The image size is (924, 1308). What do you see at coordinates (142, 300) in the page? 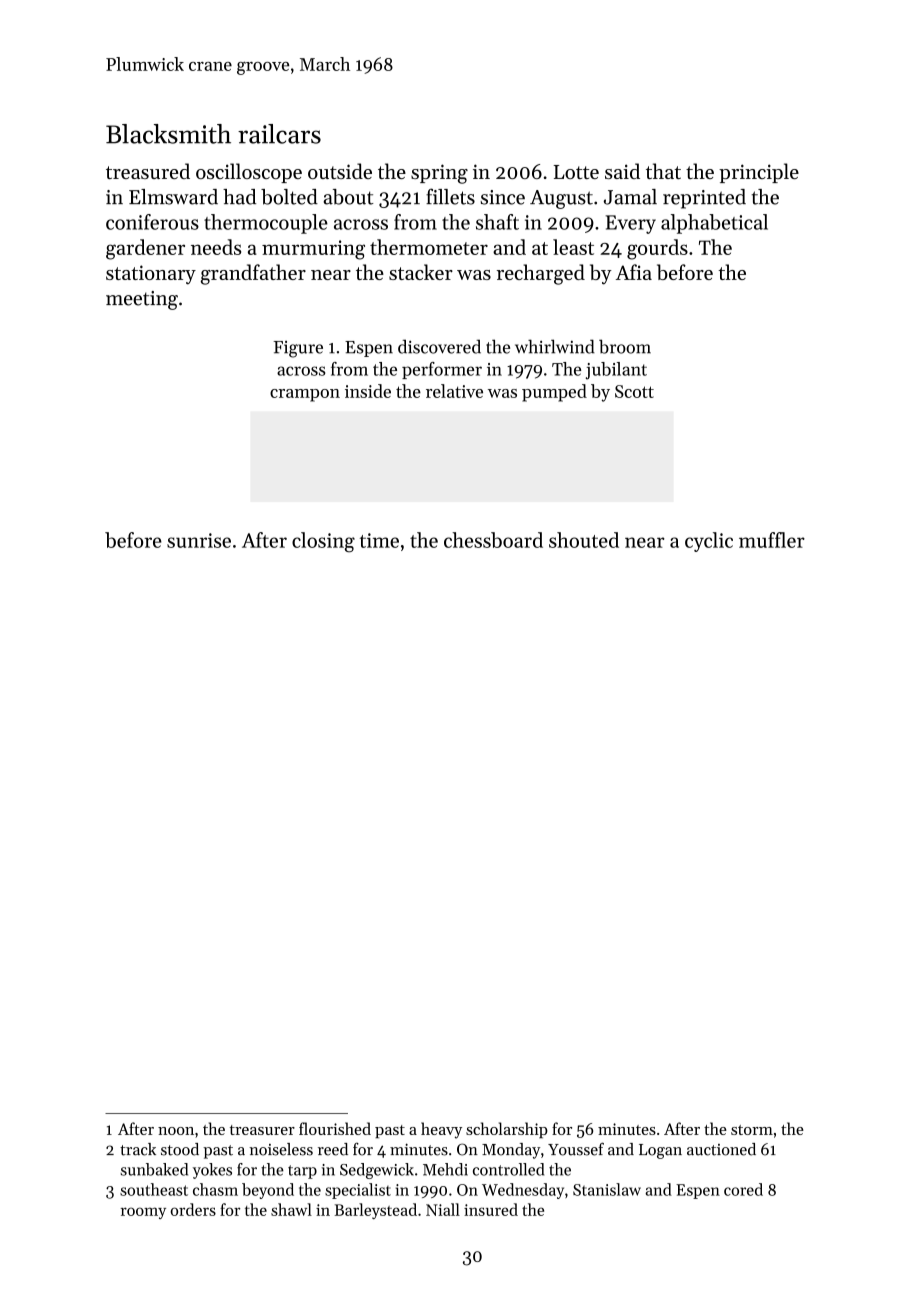
I see `meeting` at bounding box center [142, 300].
